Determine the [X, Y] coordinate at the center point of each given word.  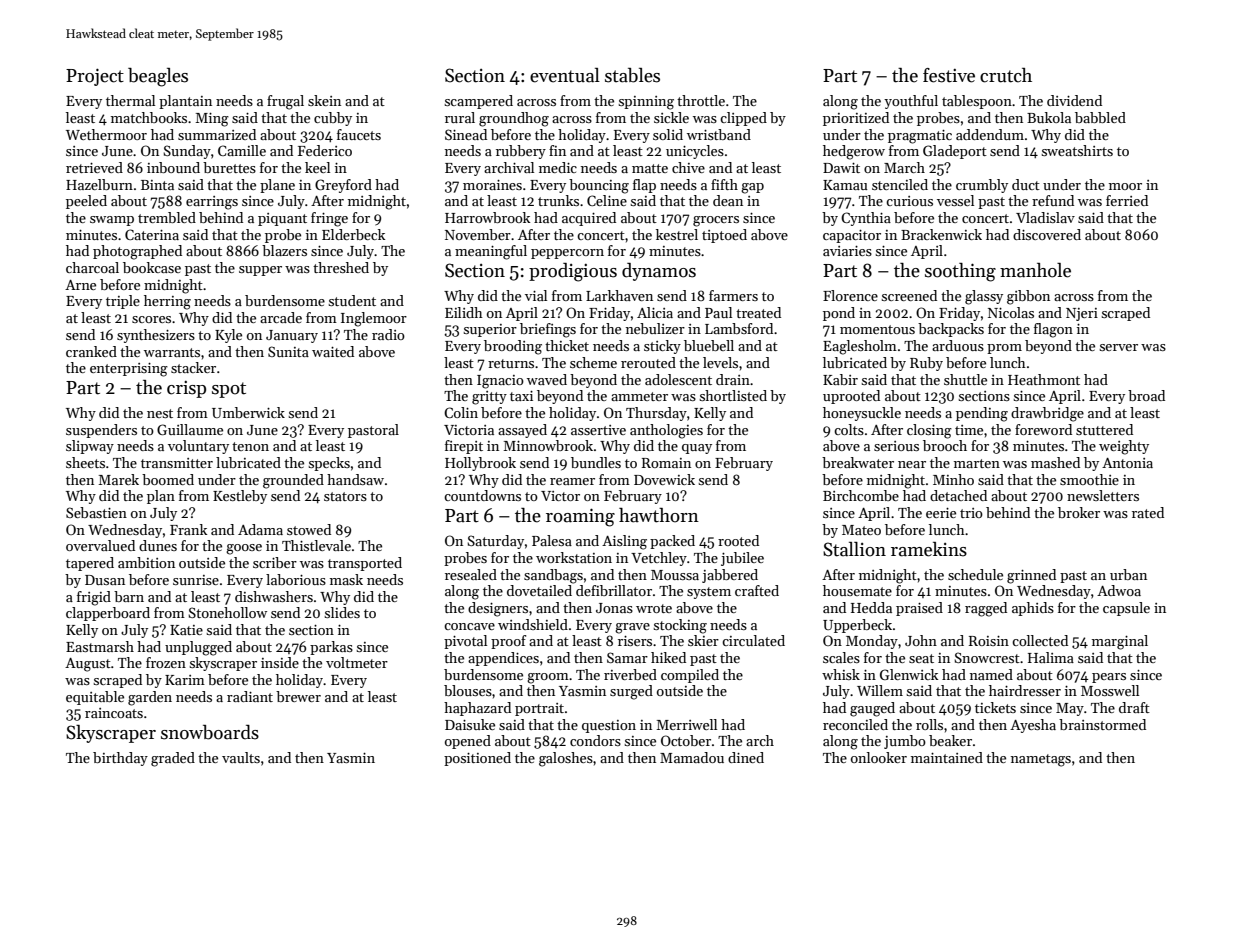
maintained [947, 757]
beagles [158, 77]
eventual [565, 75]
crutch [1006, 75]
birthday [120, 759]
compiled [690, 676]
